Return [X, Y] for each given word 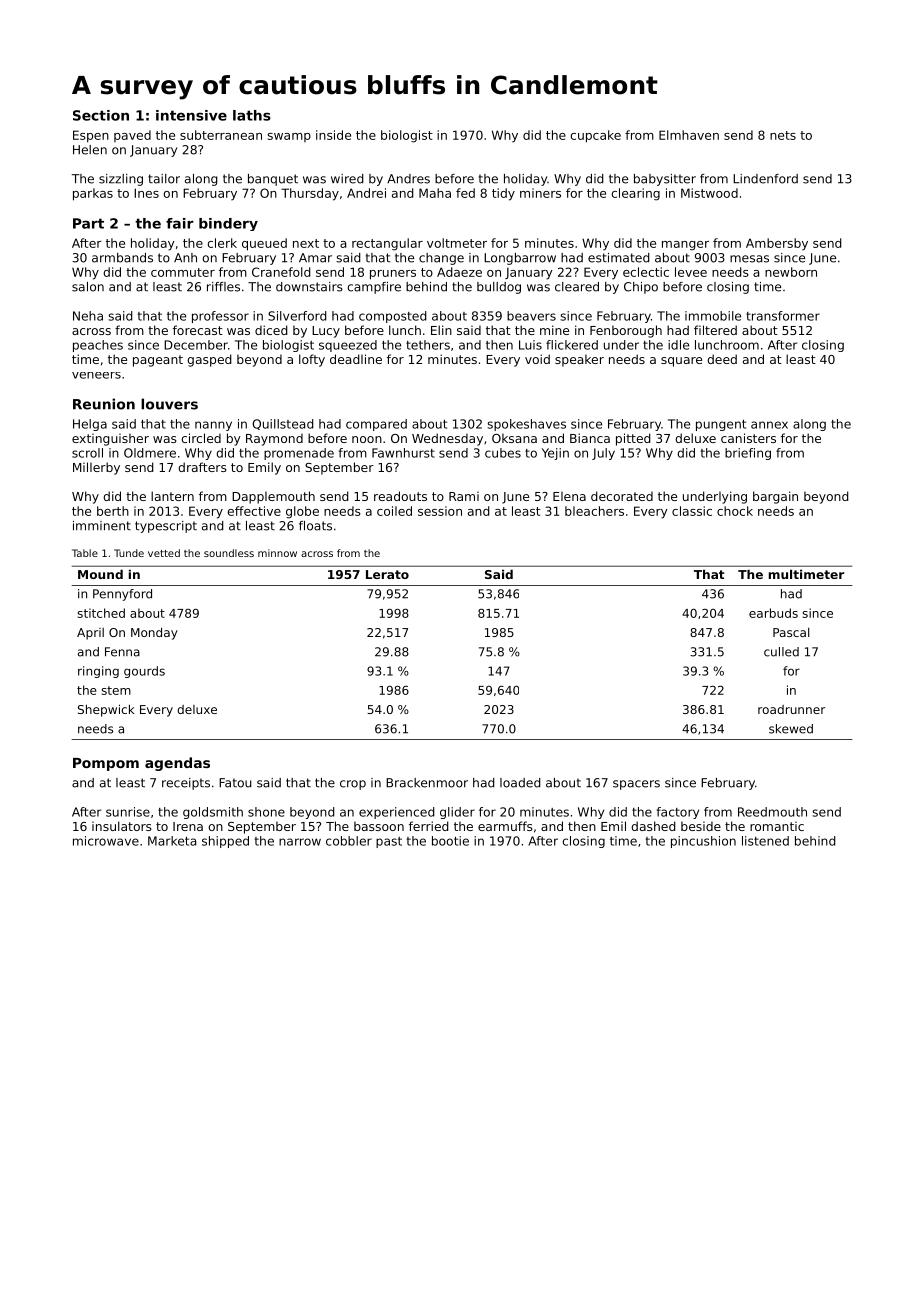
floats [315, 526]
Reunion [104, 404]
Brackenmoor [427, 783]
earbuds [773, 613]
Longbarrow [520, 259]
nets [783, 135]
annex [769, 425]
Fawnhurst [403, 453]
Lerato [387, 574]
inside [333, 135]
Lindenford [765, 179]
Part [88, 223]
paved [132, 136]
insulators [122, 826]
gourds [144, 672]
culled [781, 652]
